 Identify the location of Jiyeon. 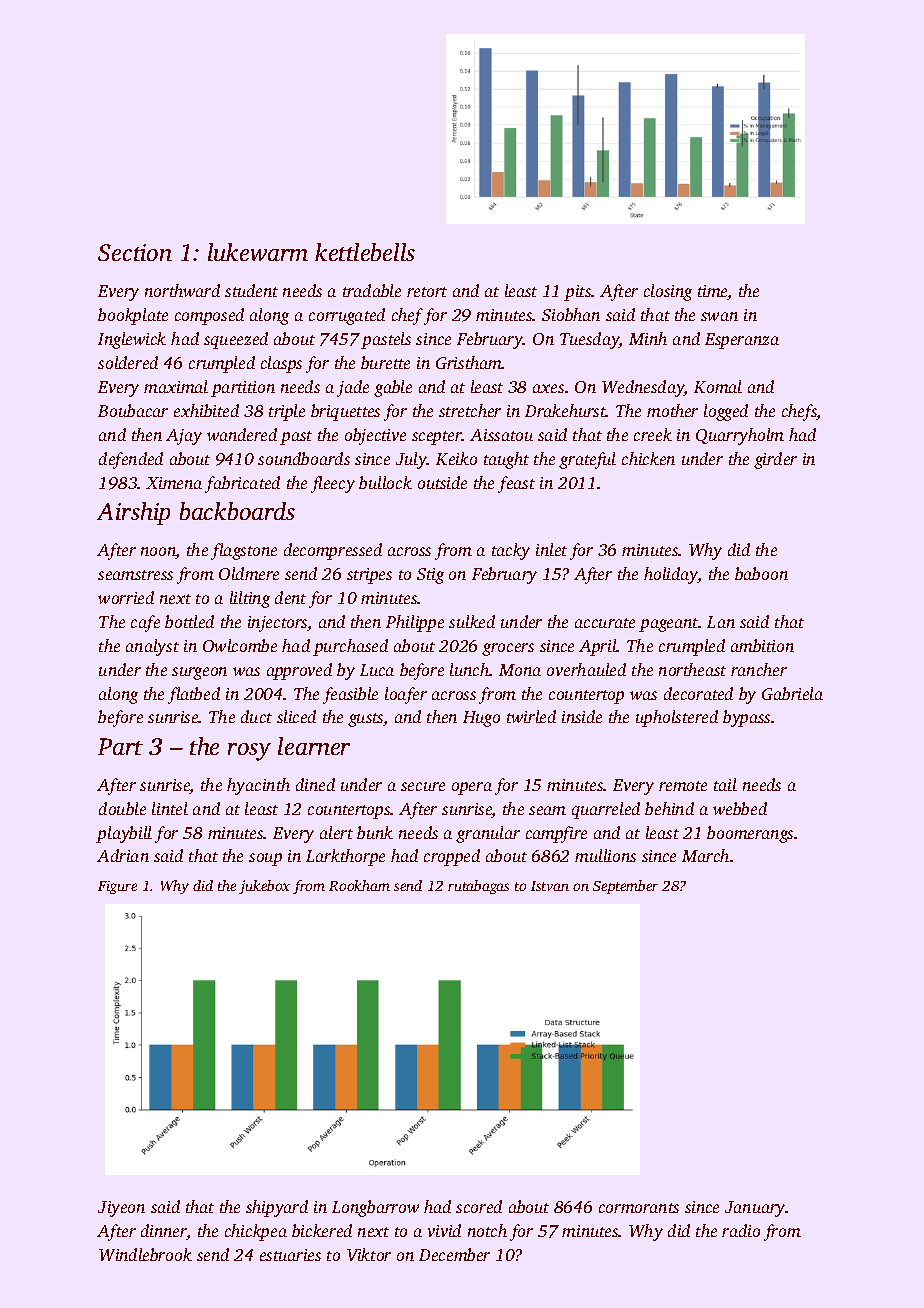
(121, 1209).
